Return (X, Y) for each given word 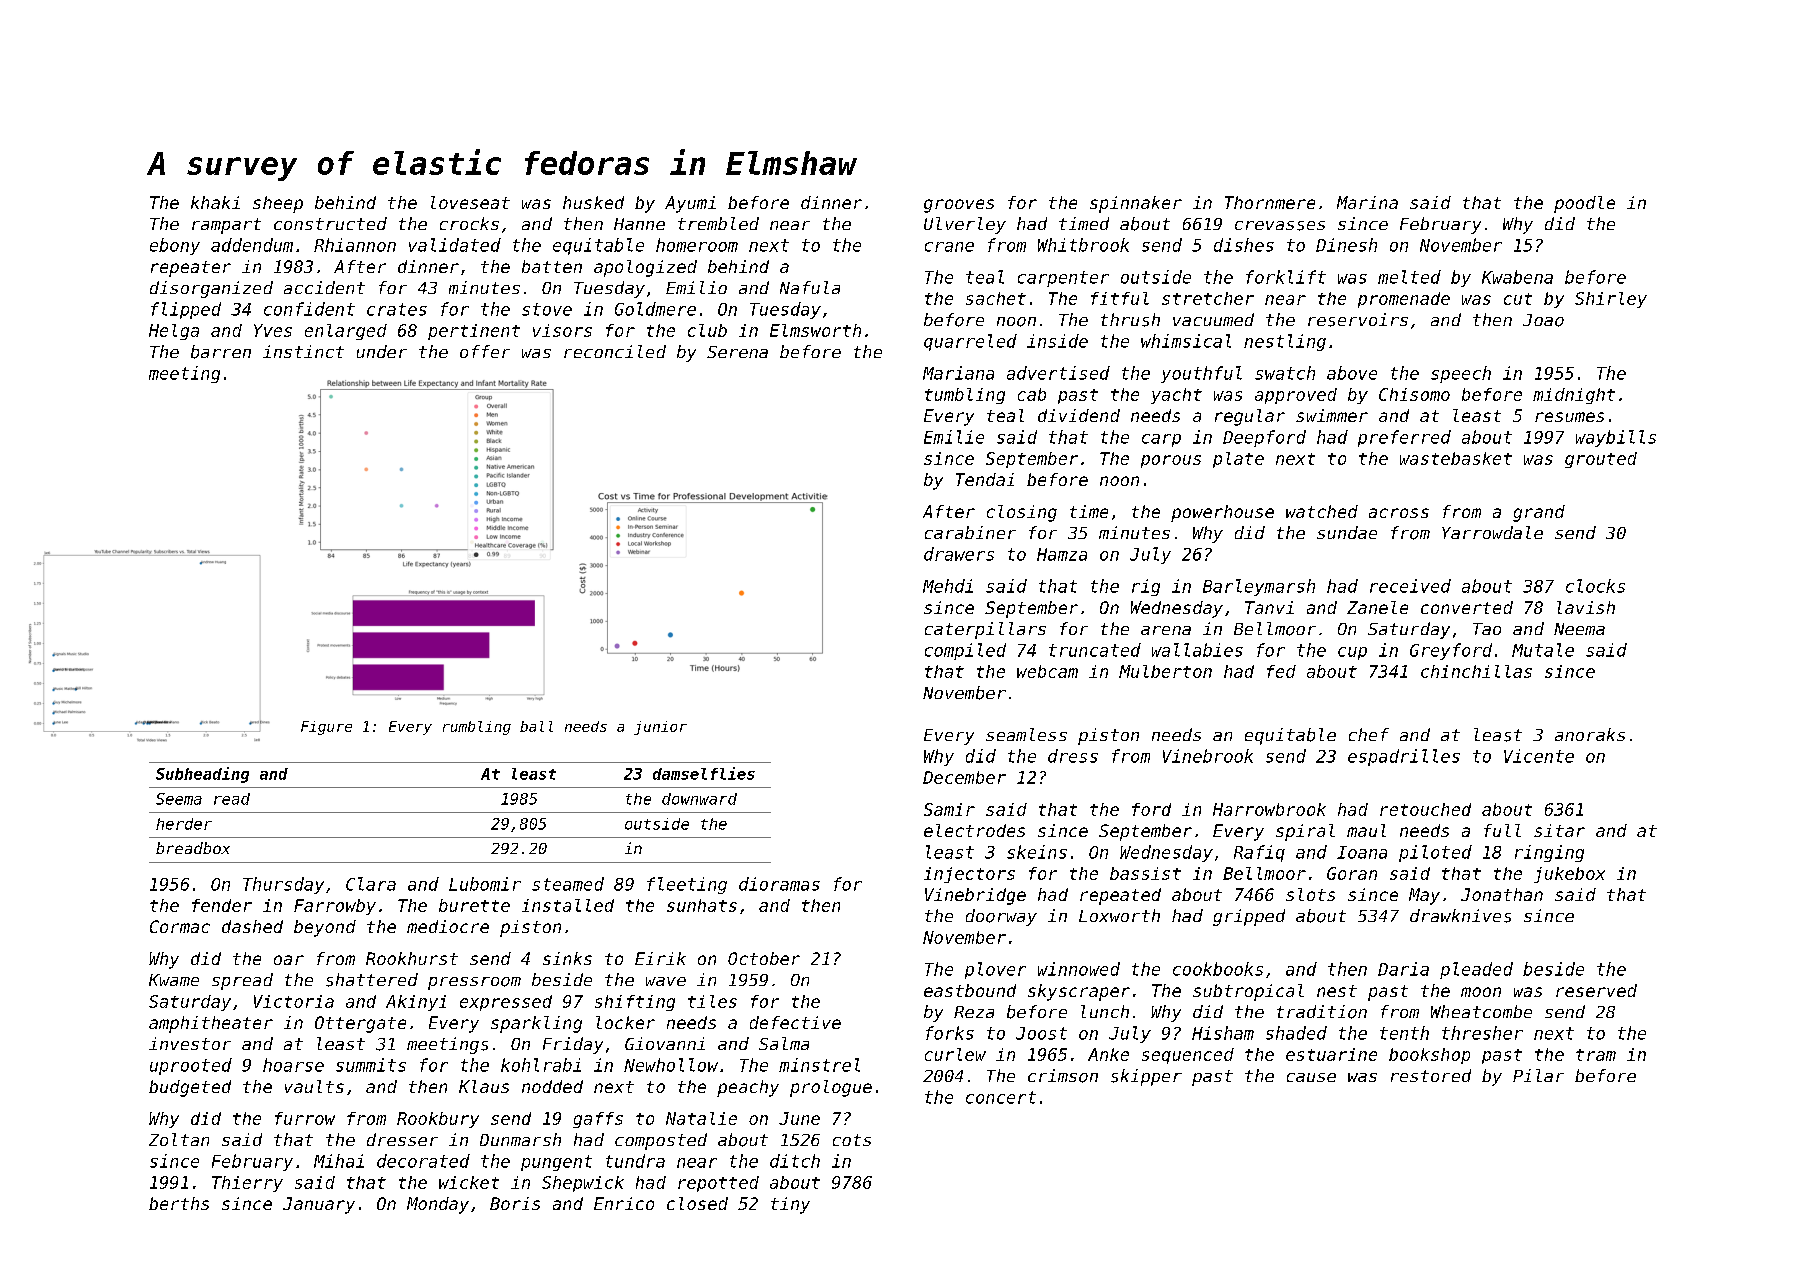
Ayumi (690, 204)
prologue (831, 1088)
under (382, 351)
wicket (469, 1182)
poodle (1584, 204)
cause (1311, 1077)
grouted (1601, 460)
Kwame (174, 980)
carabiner (970, 532)
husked (593, 202)
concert (1001, 1097)
